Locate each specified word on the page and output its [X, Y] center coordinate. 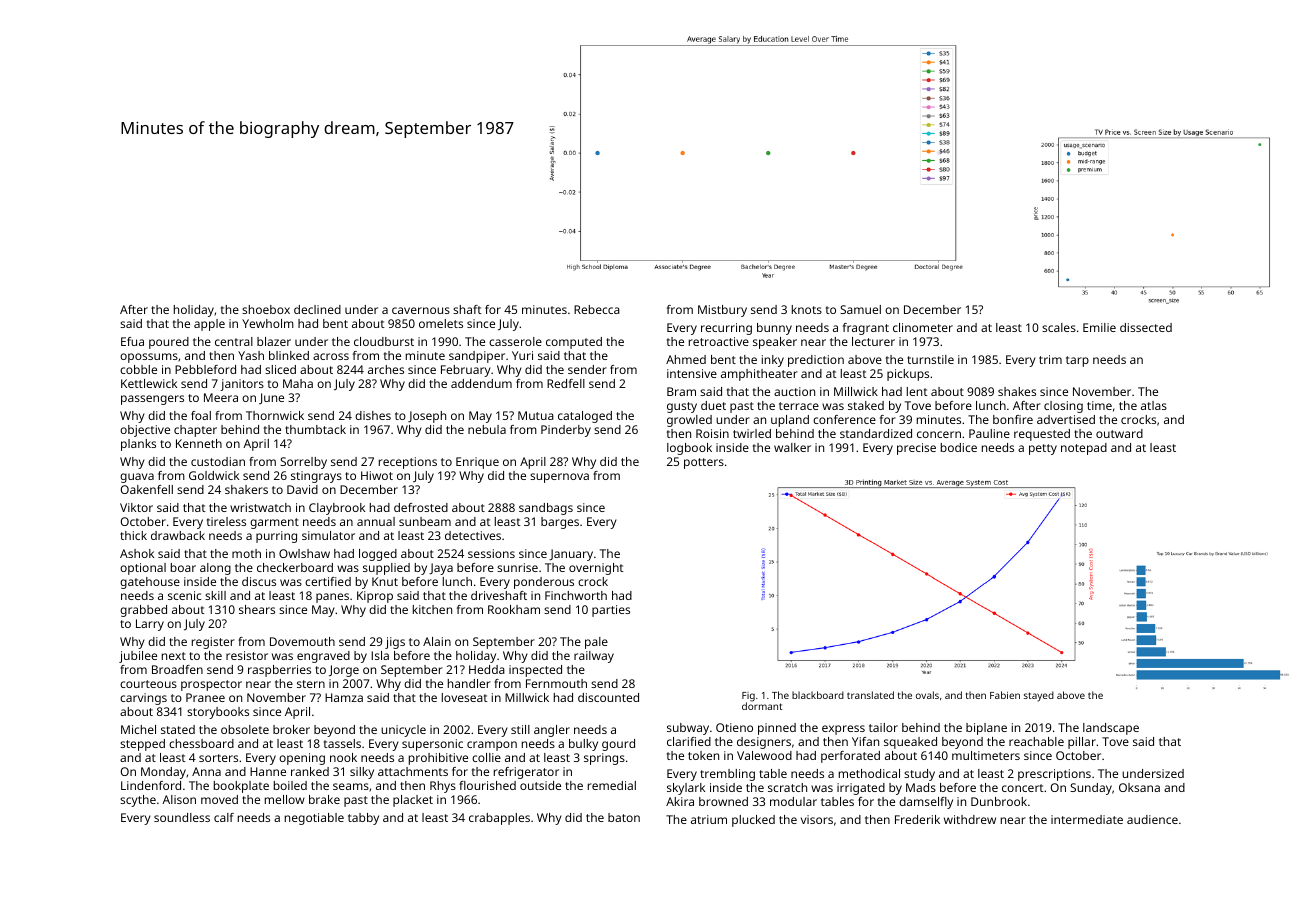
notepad [1084, 449]
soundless [182, 817]
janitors [242, 385]
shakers [246, 489]
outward [1119, 433]
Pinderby [566, 431]
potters [704, 463]
